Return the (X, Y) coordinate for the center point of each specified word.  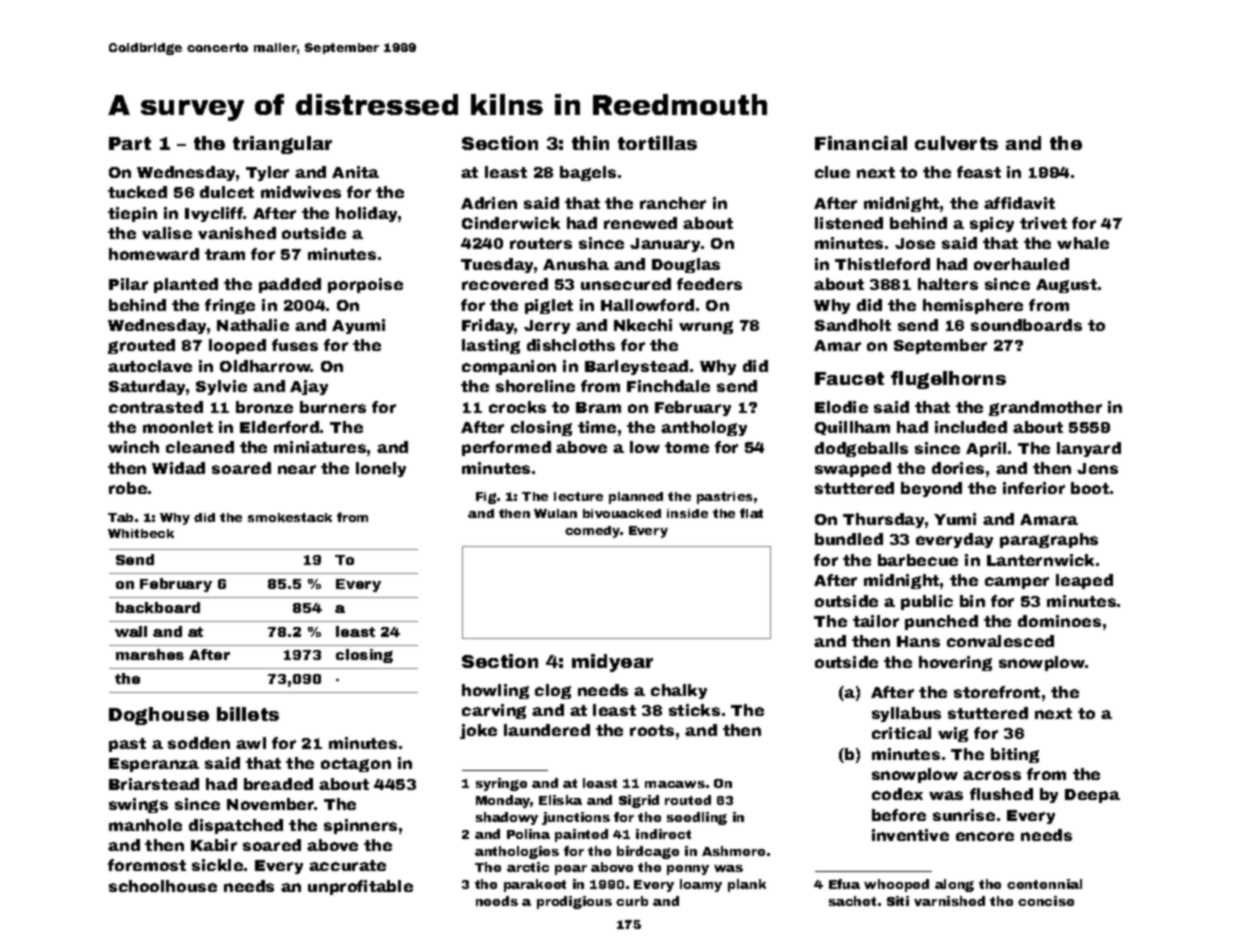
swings (138, 805)
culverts (956, 143)
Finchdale (668, 386)
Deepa (1092, 796)
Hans (918, 641)
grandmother (1045, 408)
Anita (355, 172)
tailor (876, 621)
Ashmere (733, 851)
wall (131, 631)
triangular (282, 145)
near (297, 469)
